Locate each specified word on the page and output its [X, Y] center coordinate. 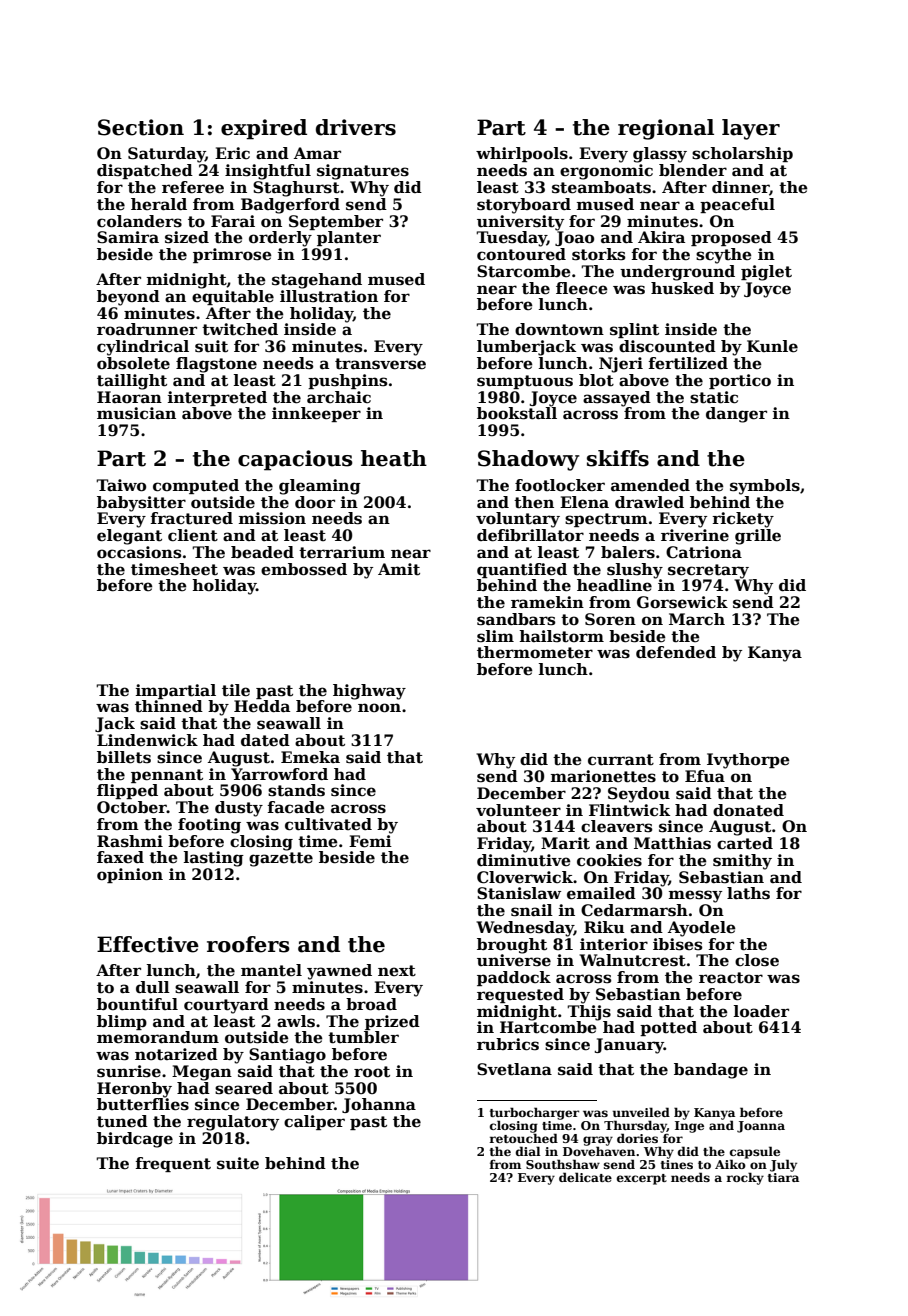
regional [666, 129]
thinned [169, 706]
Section [141, 127]
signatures [363, 172]
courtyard [226, 1006]
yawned [339, 972]
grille [758, 537]
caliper [314, 1122]
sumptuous [525, 382]
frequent [173, 1164]
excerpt [642, 1179]
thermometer [535, 652]
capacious [295, 460]
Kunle [772, 346]
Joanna [761, 1127]
